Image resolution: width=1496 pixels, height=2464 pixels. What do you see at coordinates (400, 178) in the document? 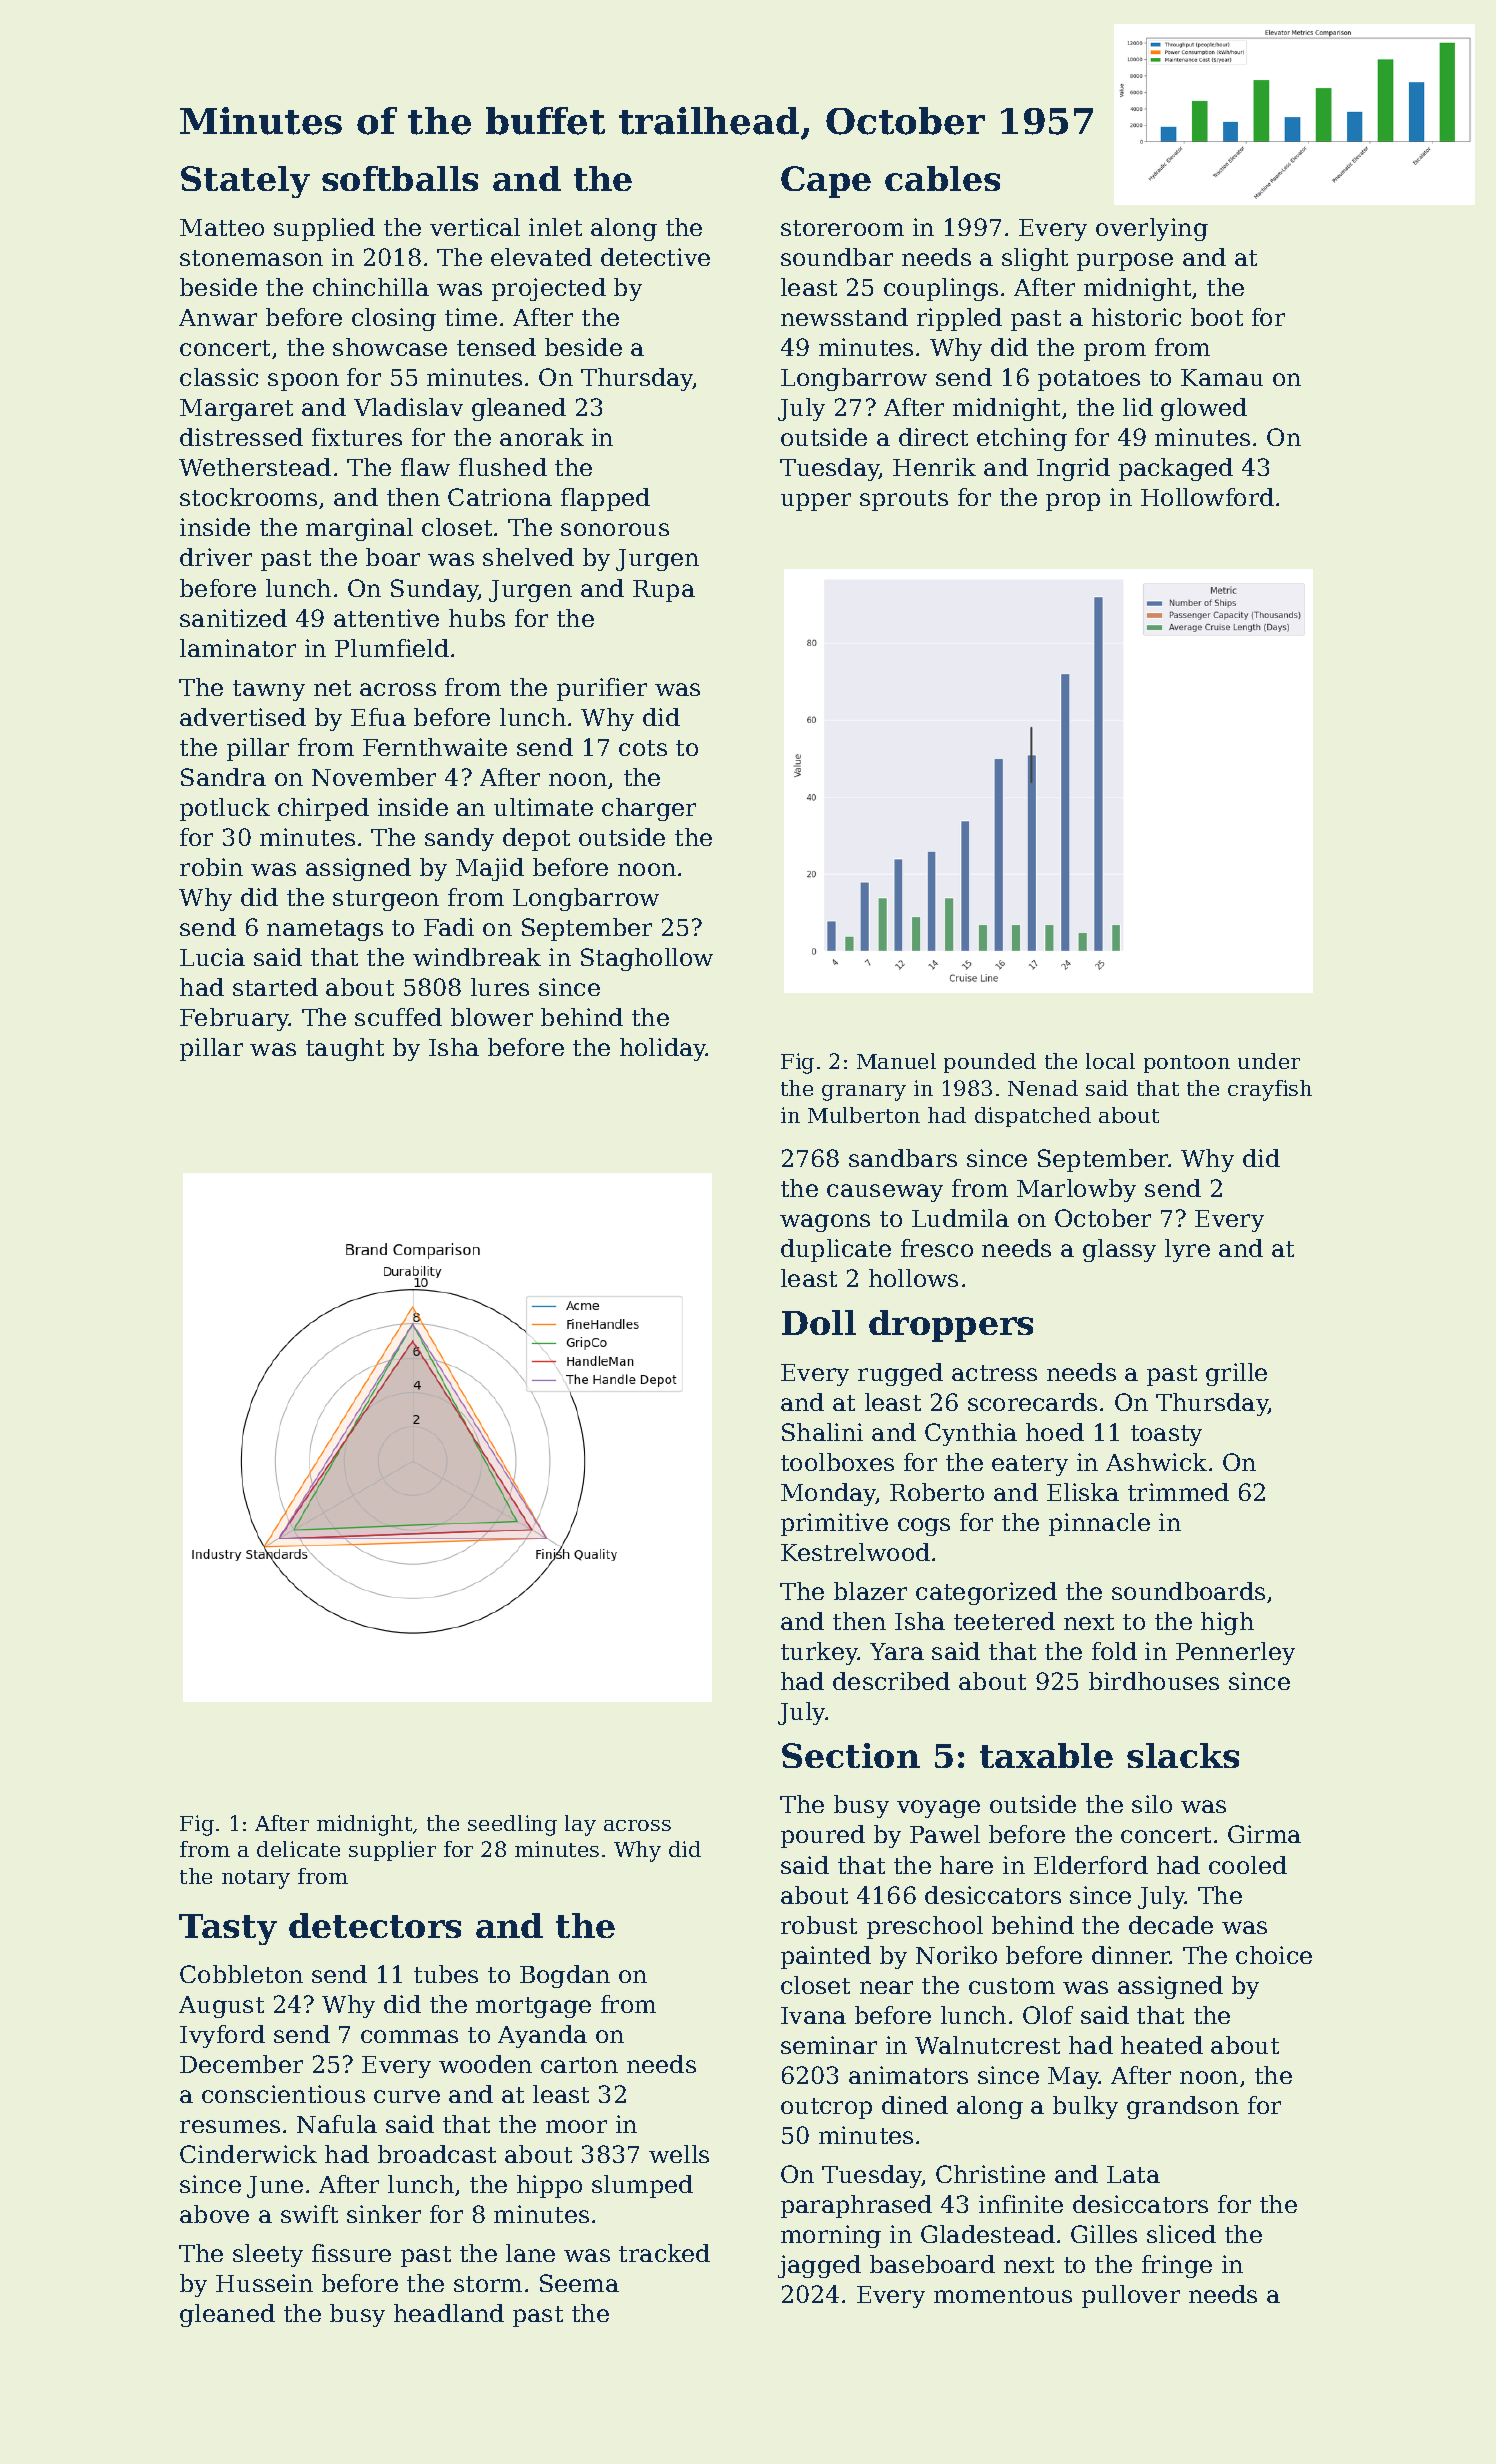
I see `softballs` at bounding box center [400, 178].
